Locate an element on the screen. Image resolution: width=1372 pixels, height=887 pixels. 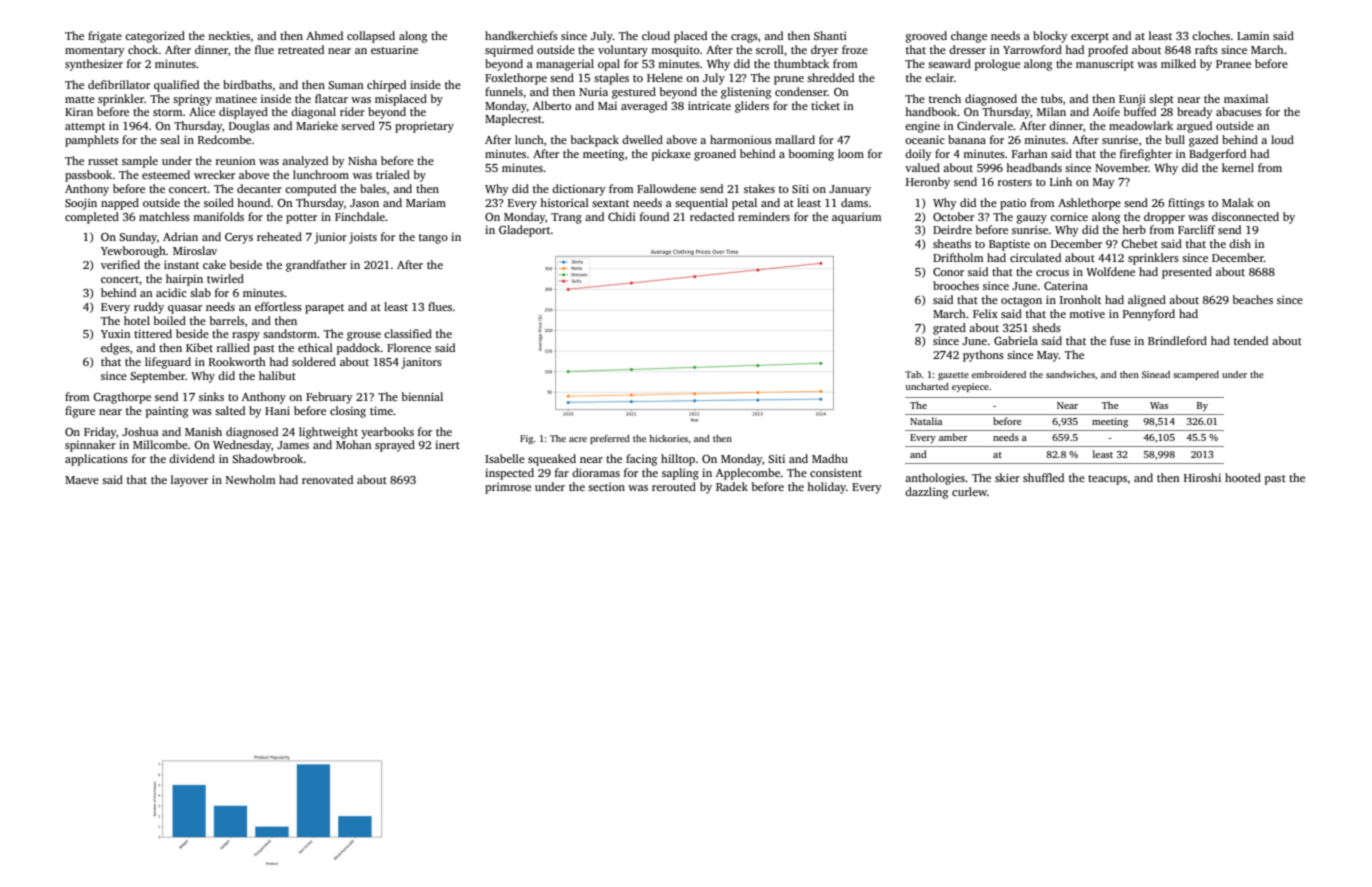
handkerchiefs is located at coordinates (521, 35).
